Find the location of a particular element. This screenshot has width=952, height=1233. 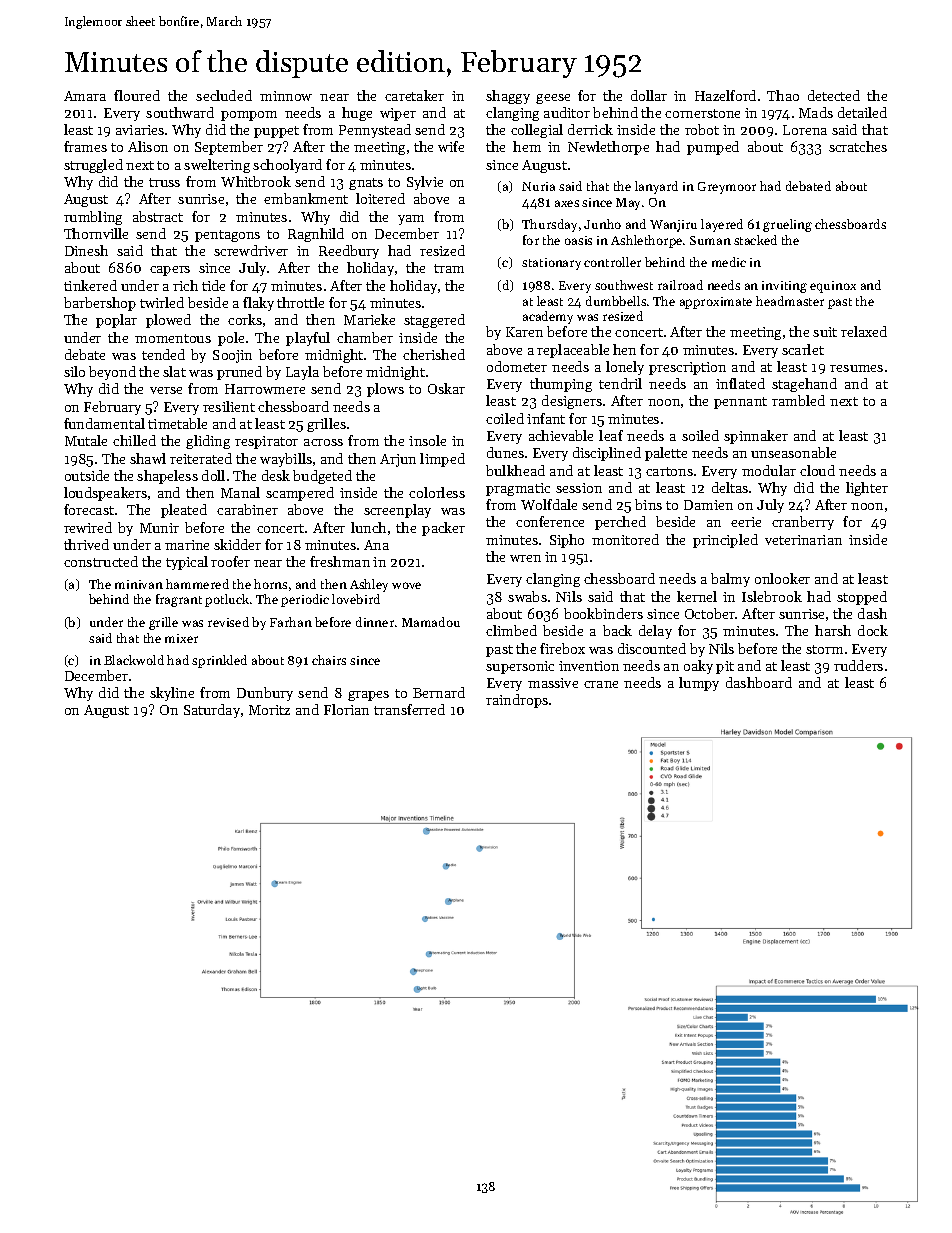

frames is located at coordinates (85, 146).
